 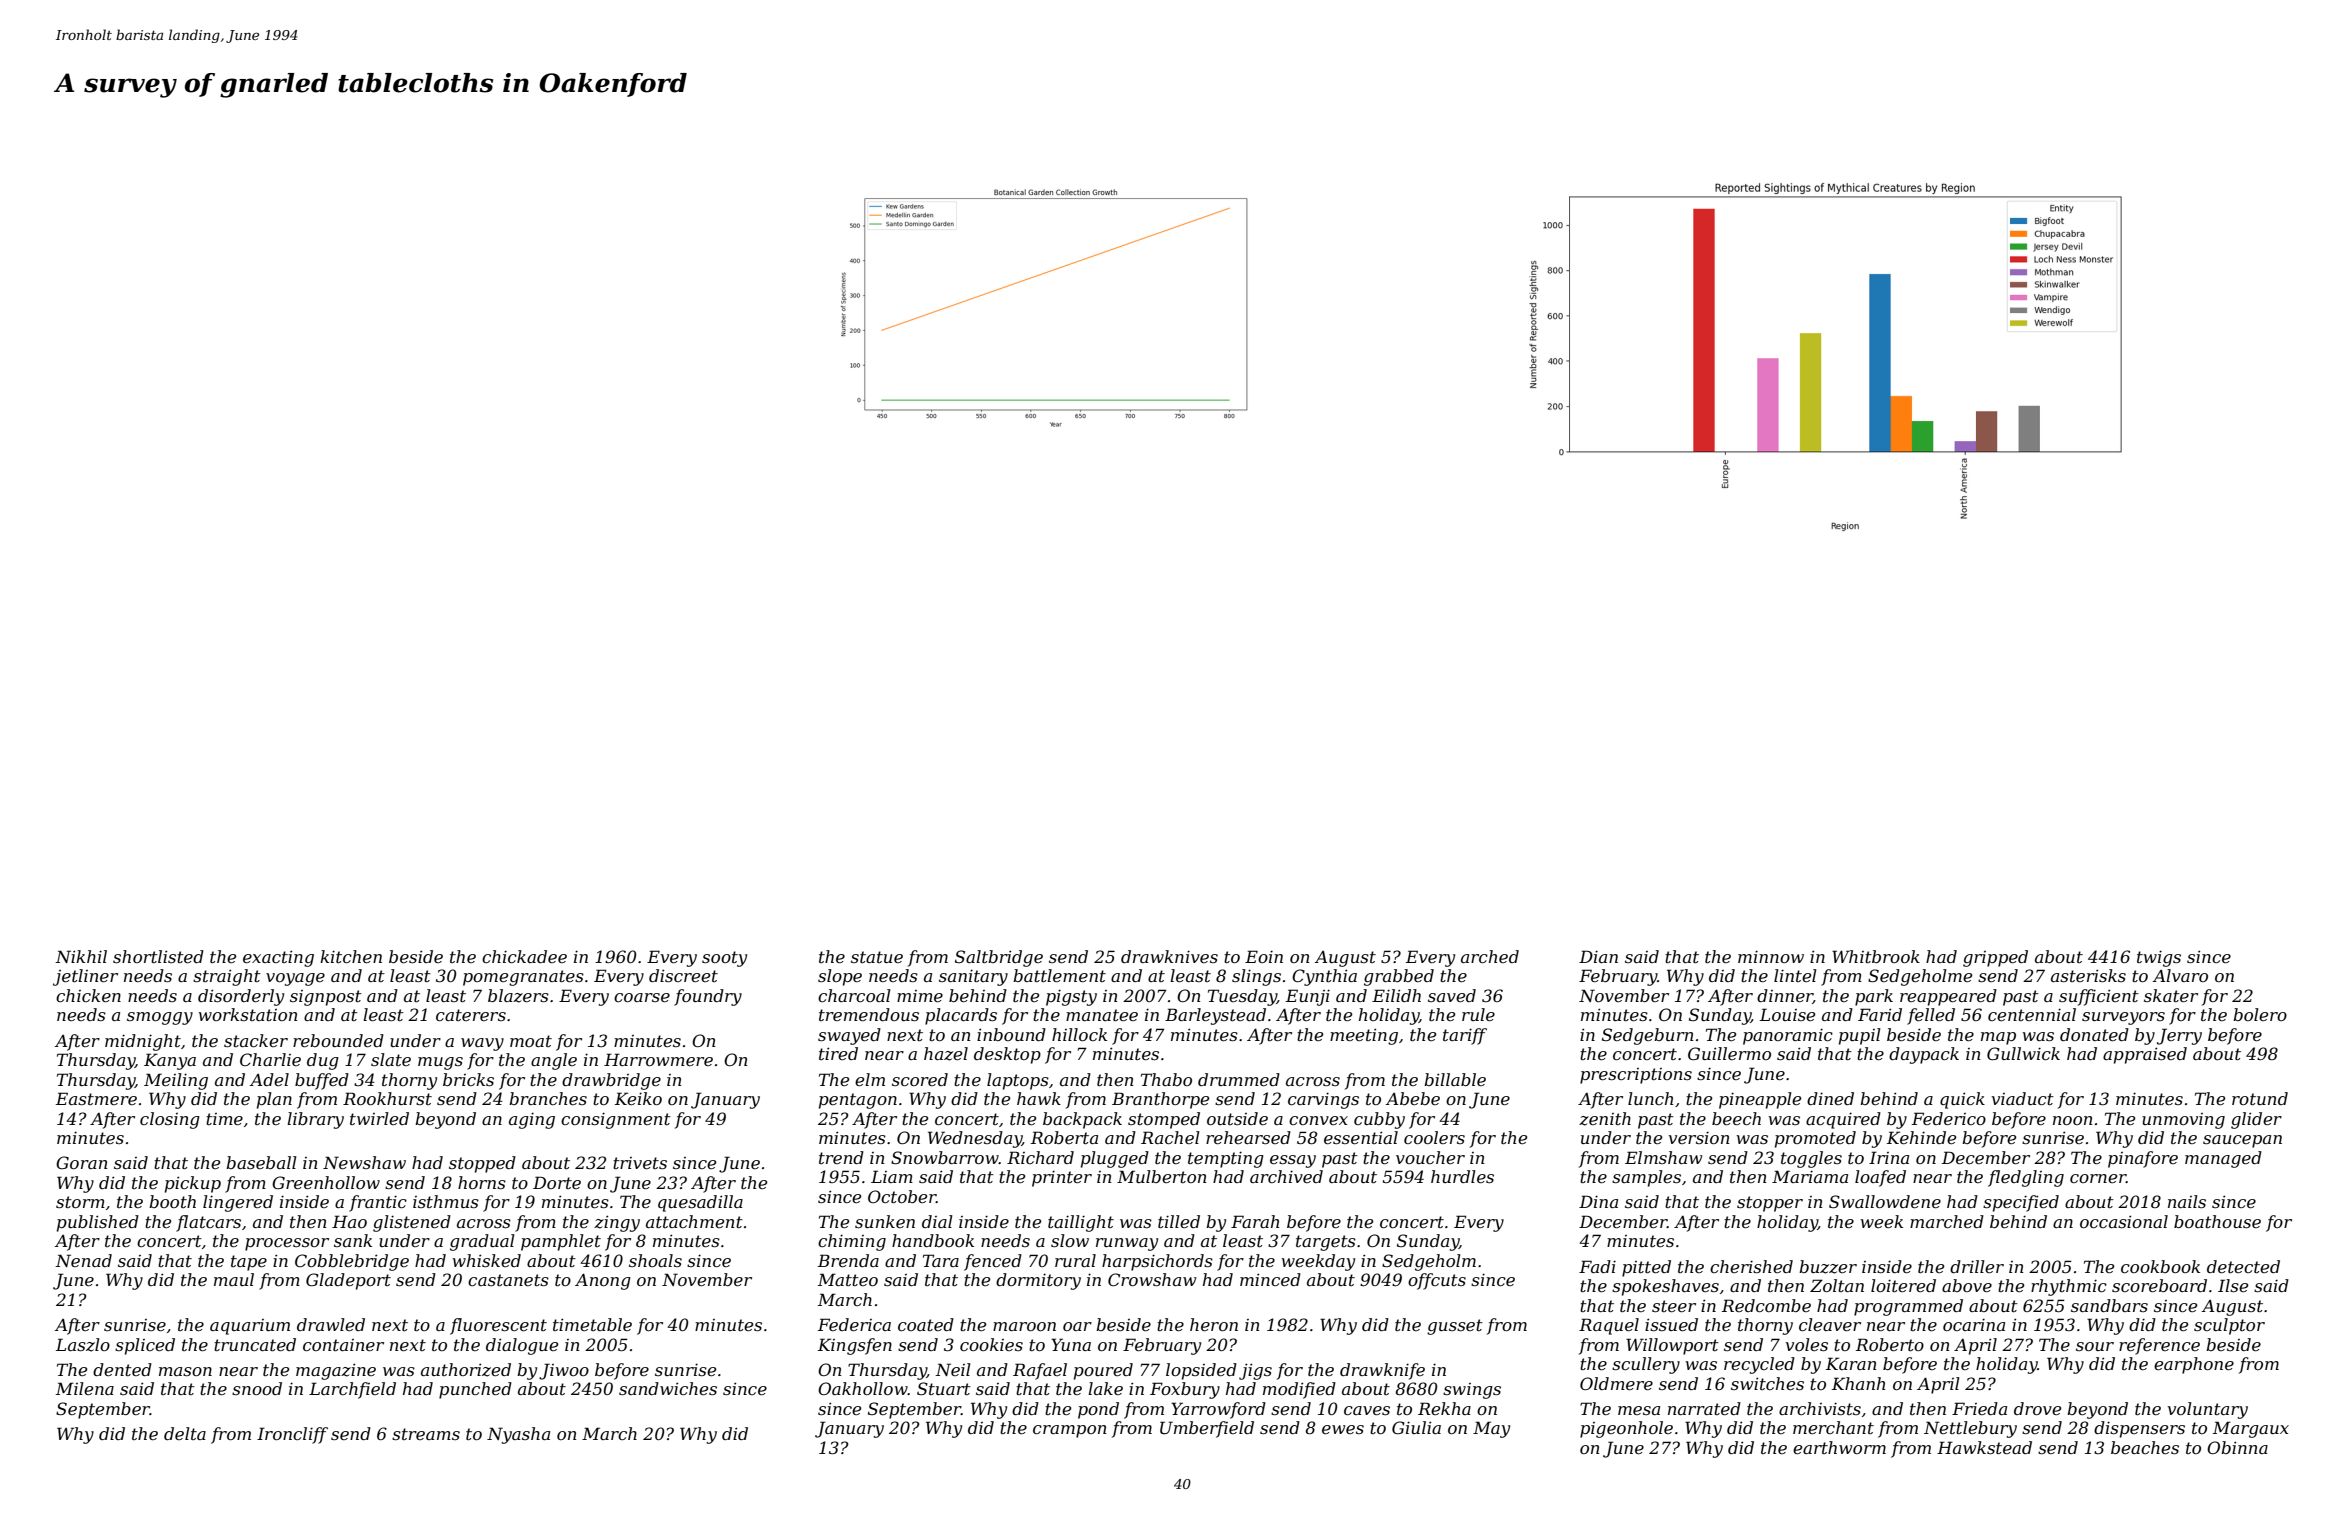 What do you see at coordinates (295, 979) in the image?
I see `voyage` at bounding box center [295, 979].
